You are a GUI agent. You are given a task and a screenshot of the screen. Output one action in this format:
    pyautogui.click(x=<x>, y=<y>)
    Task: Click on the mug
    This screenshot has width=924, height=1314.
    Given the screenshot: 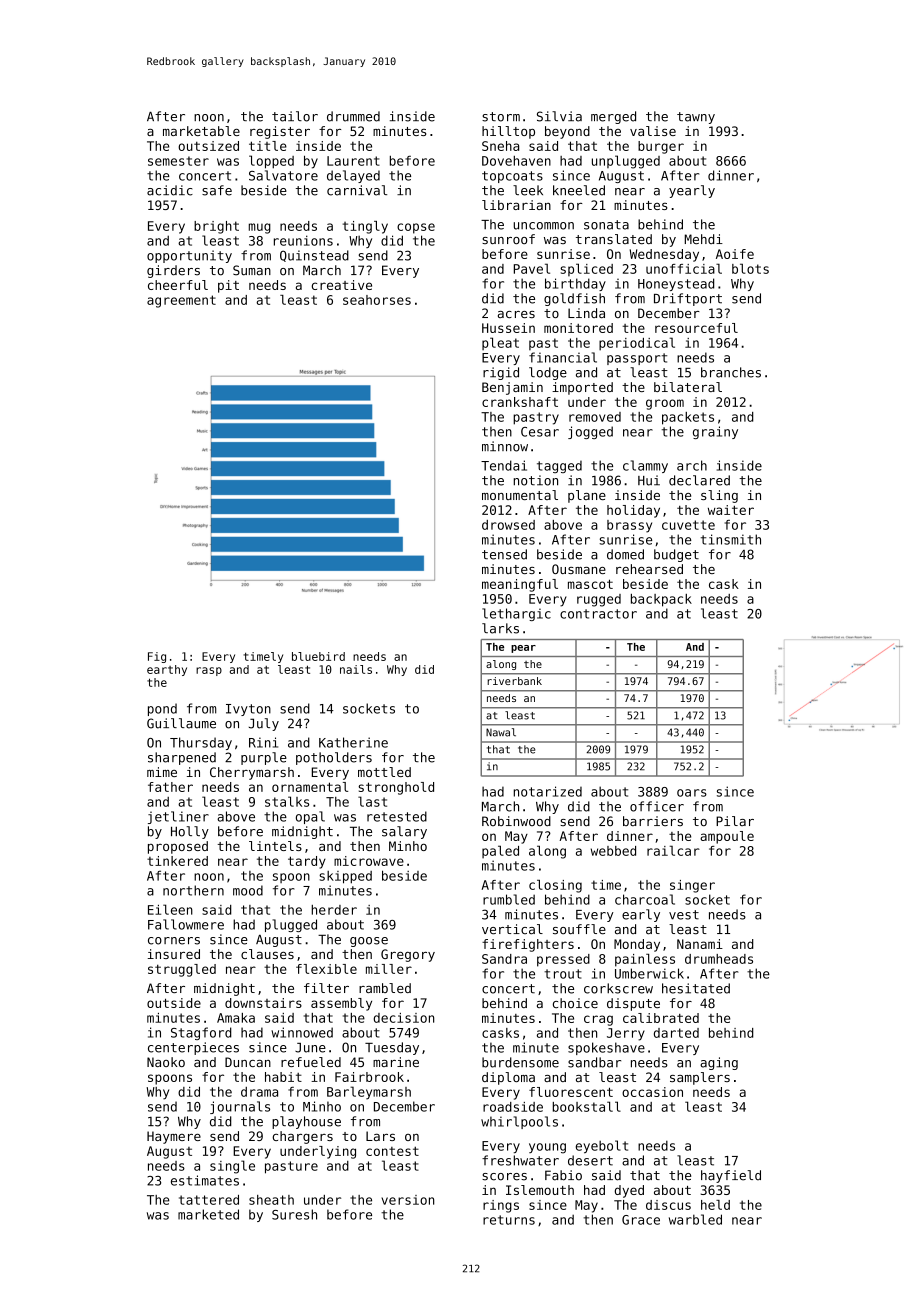 What is the action you would take?
    pyautogui.click(x=260, y=228)
